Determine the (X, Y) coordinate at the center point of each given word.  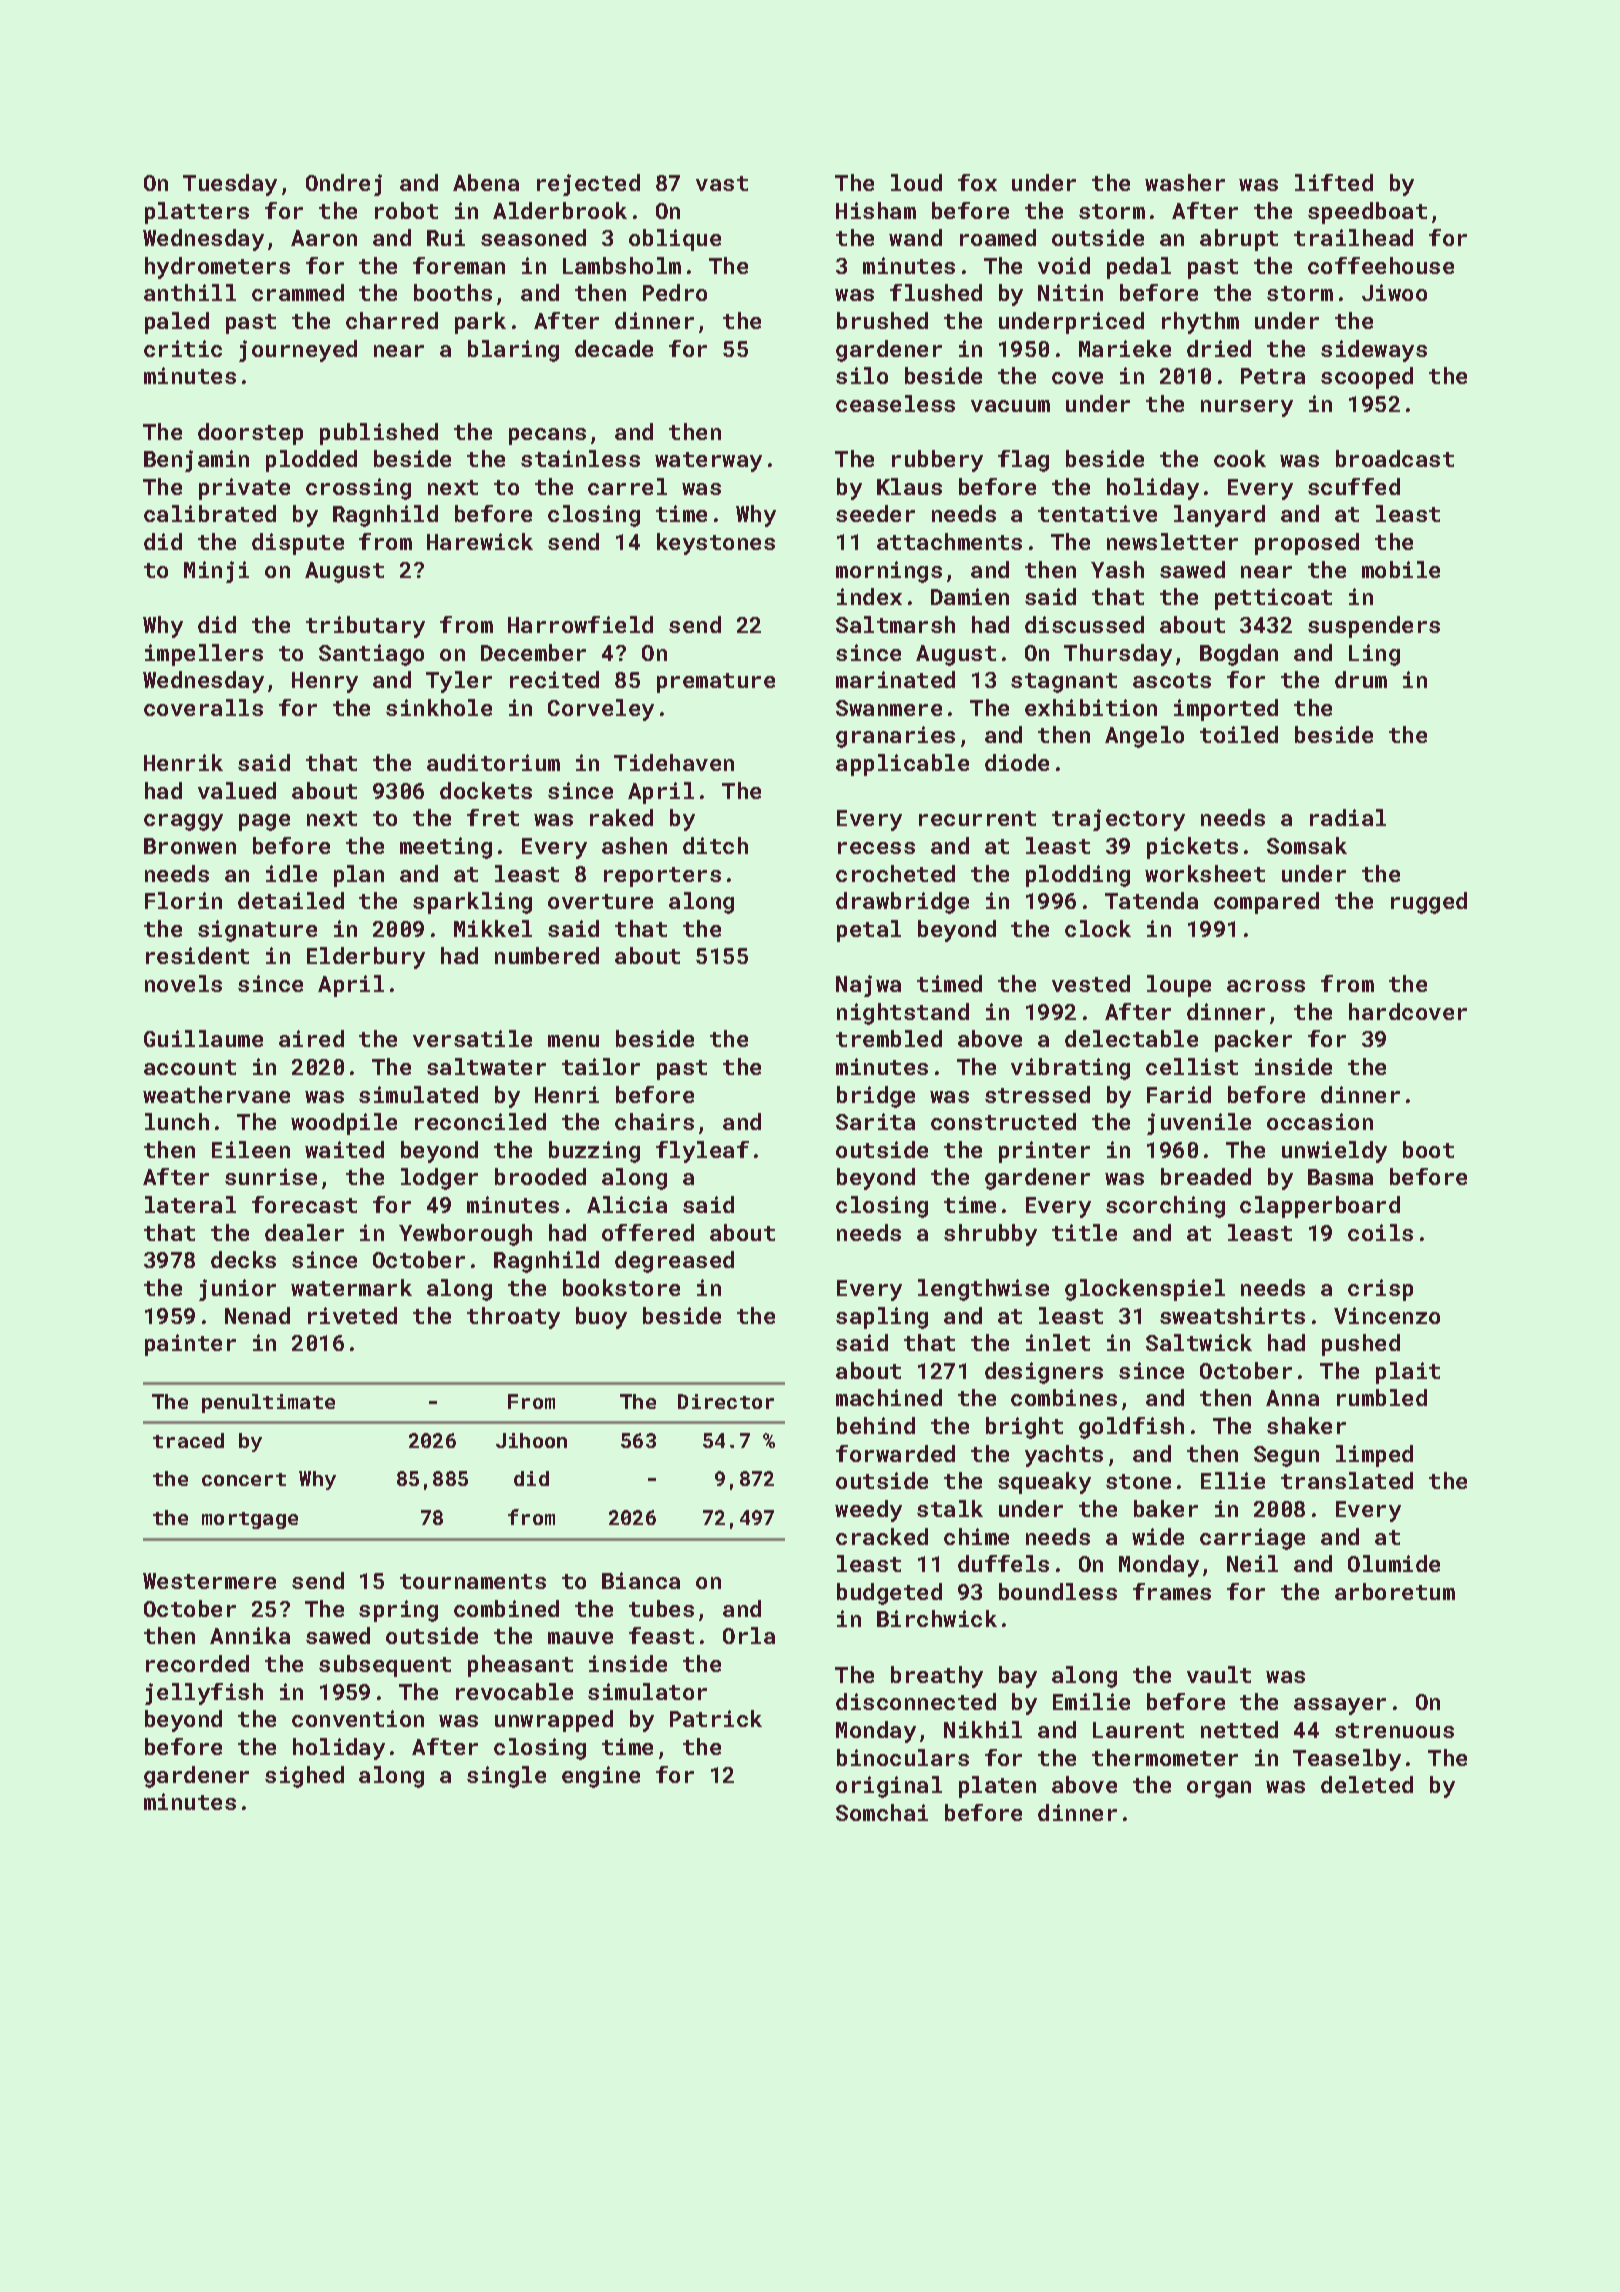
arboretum (1395, 1591)
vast (722, 183)
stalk (950, 1508)
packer (1253, 1041)
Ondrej (344, 185)
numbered (547, 955)
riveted (352, 1315)
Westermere (209, 1581)
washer (1185, 182)
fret (493, 817)
